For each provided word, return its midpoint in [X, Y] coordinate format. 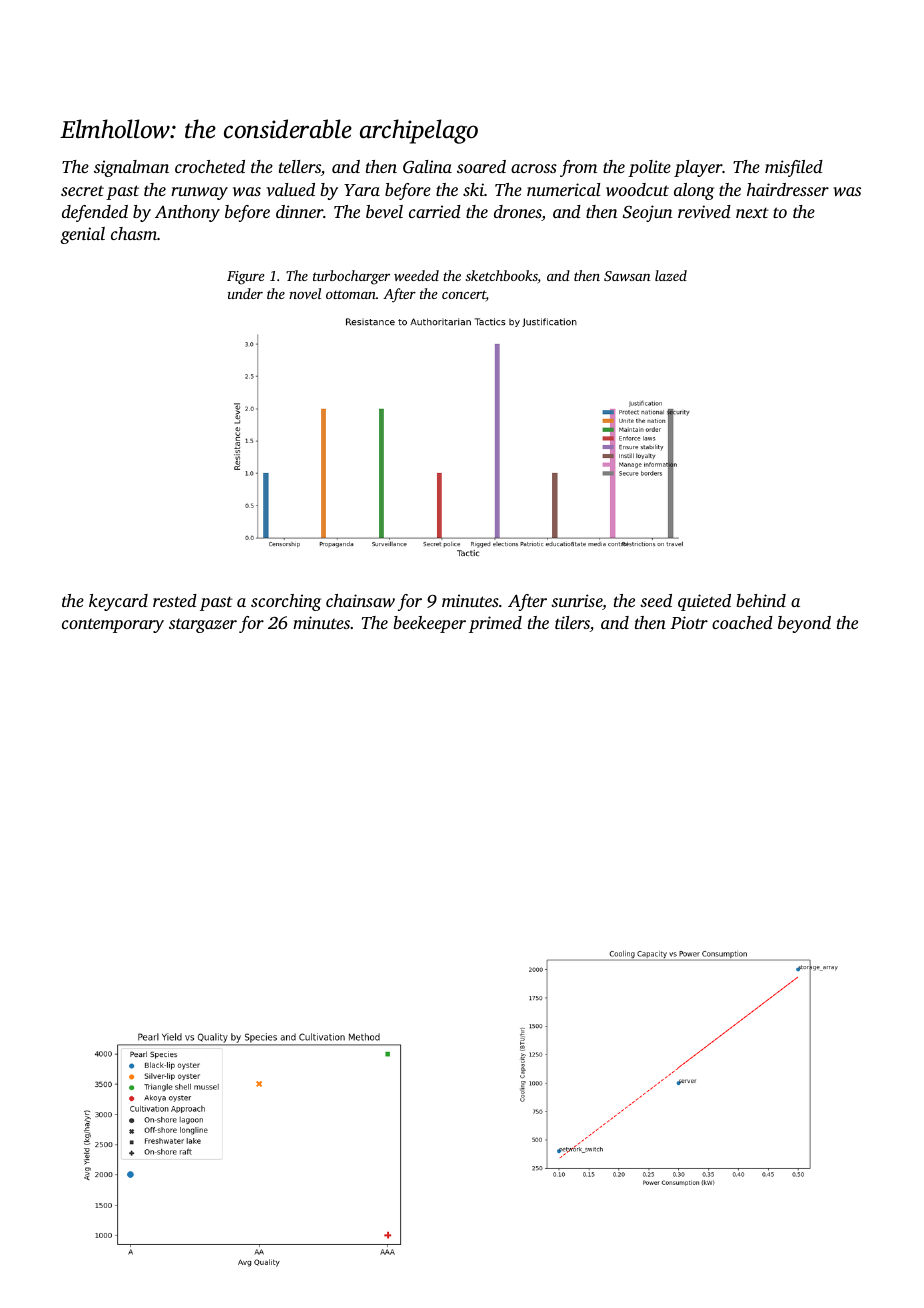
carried [435, 211]
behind [761, 600]
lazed [671, 275]
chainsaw [360, 600]
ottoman [351, 294]
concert [464, 296]
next [752, 212]
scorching [286, 602]
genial [82, 235]
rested [175, 600]
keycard [118, 602]
